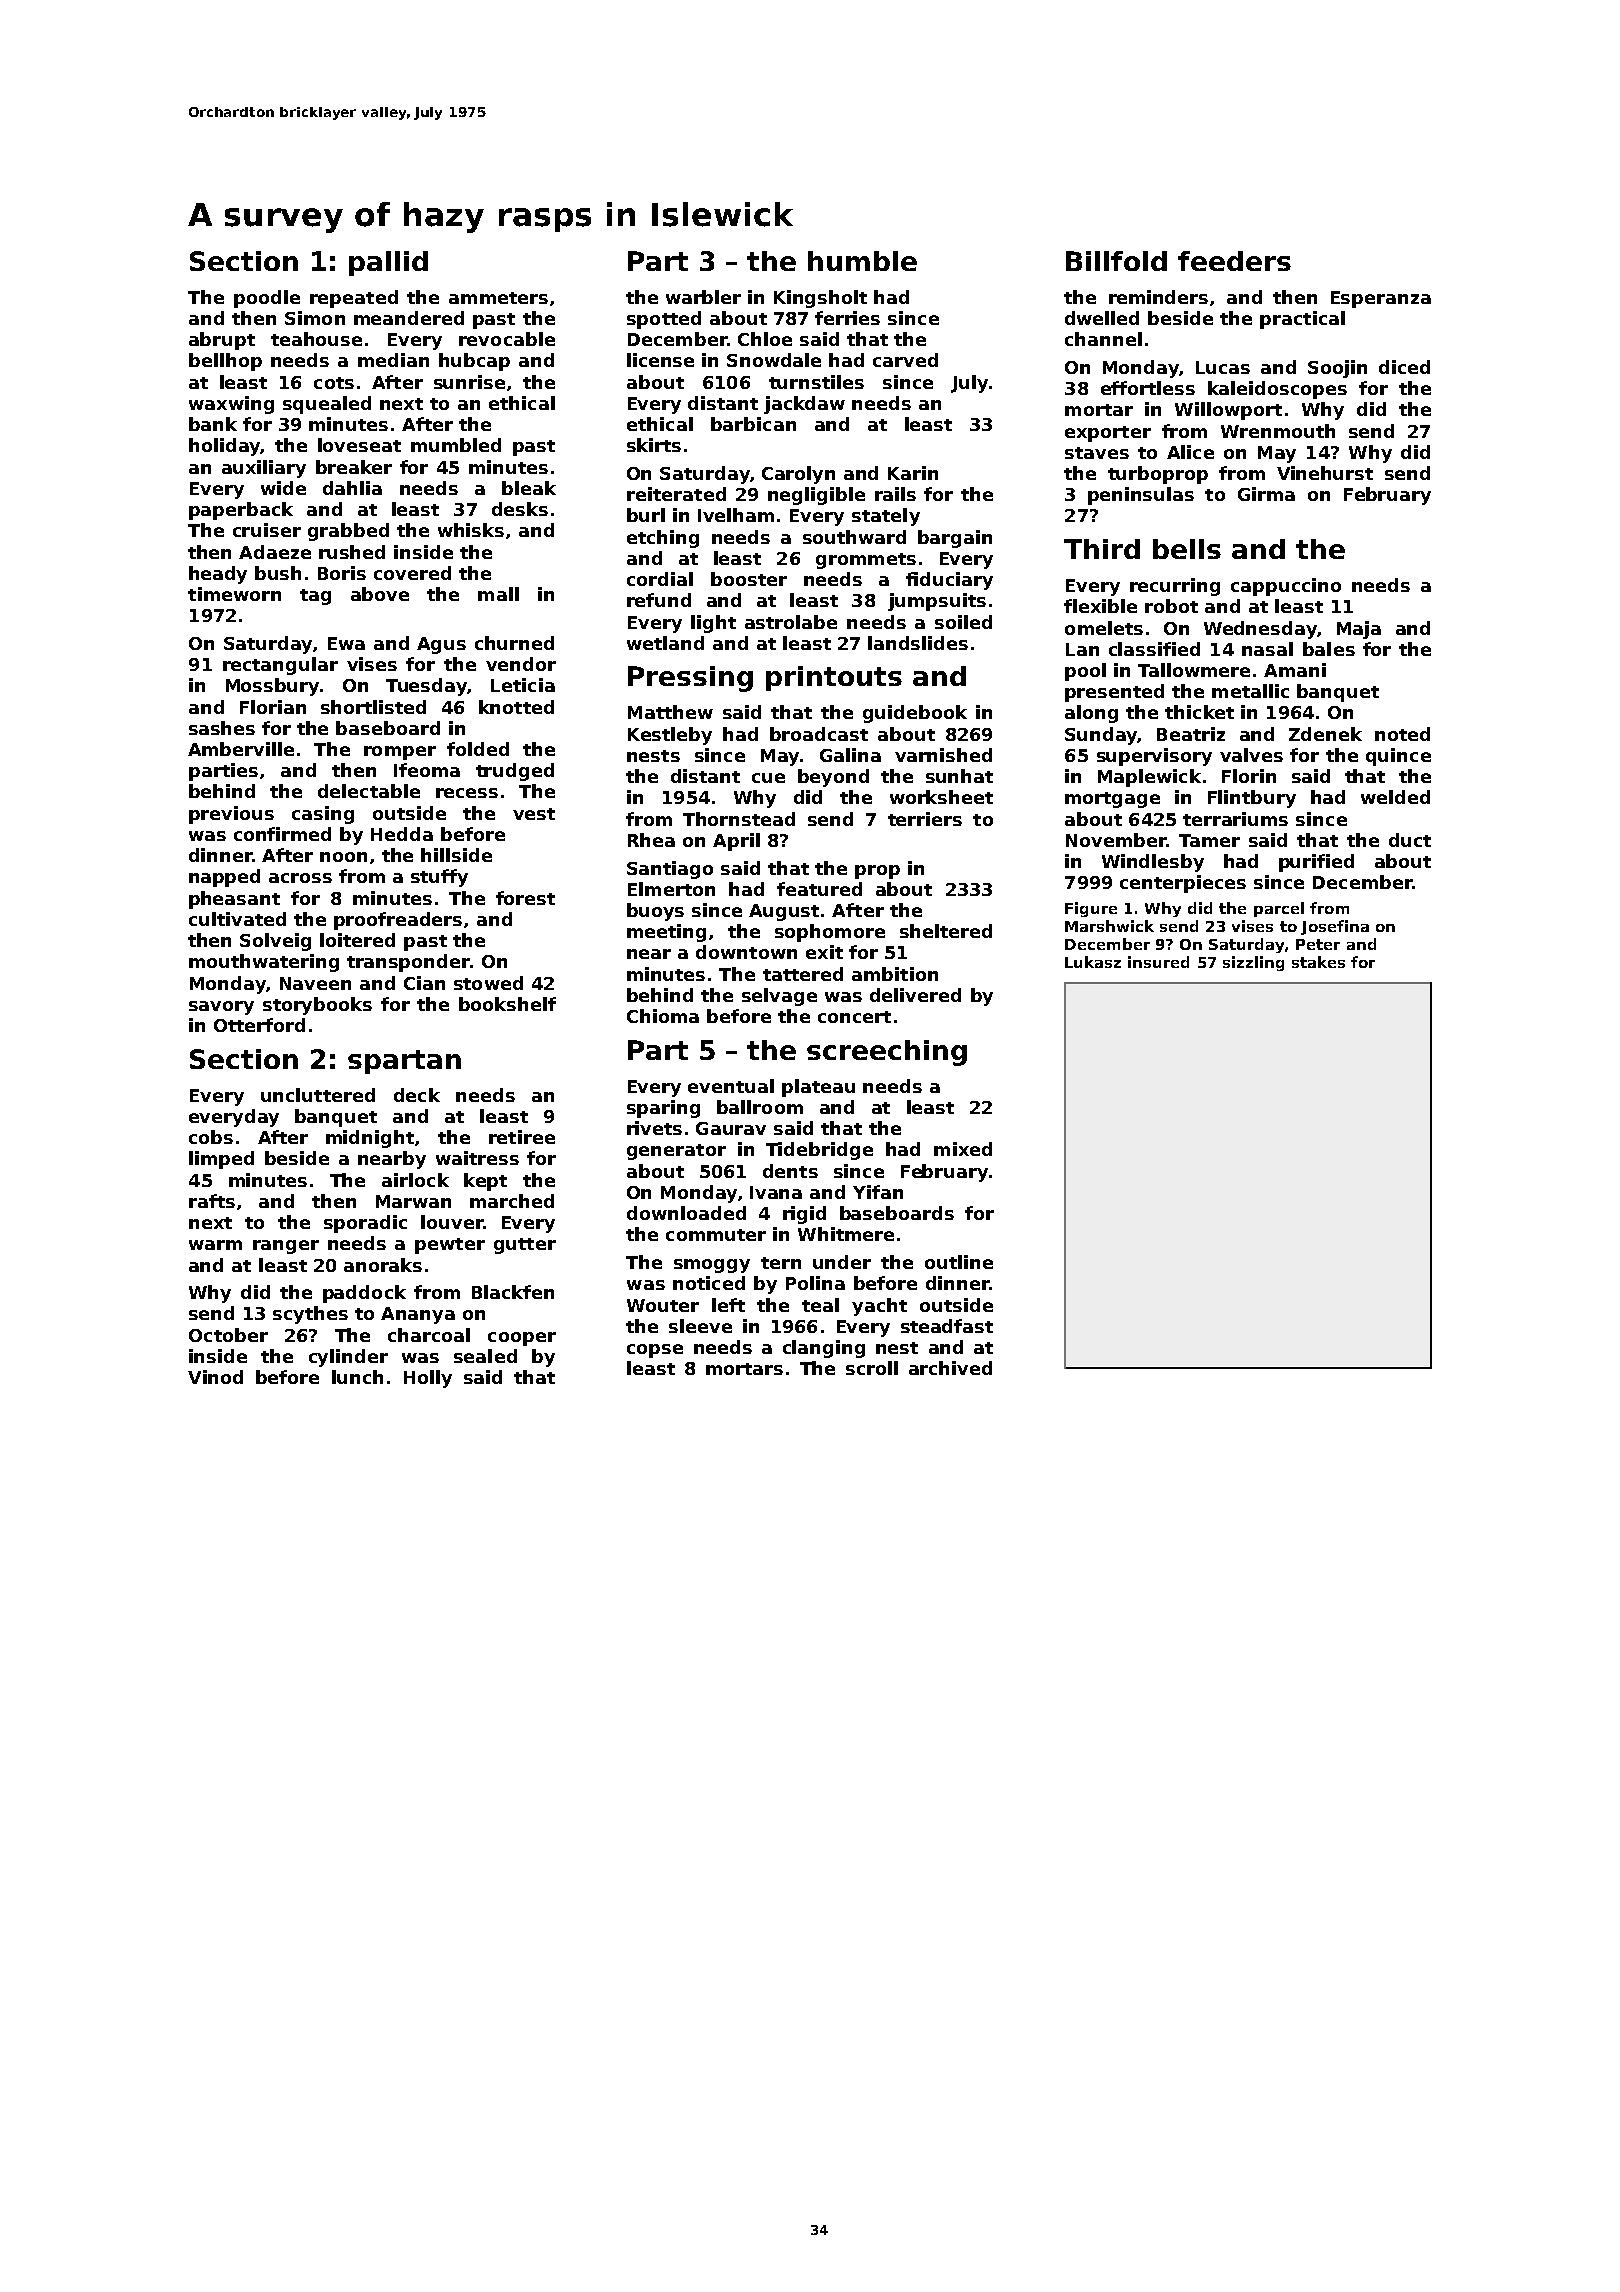 This page has width=1620, height=2292. I want to click on pallid, so click(388, 263).
